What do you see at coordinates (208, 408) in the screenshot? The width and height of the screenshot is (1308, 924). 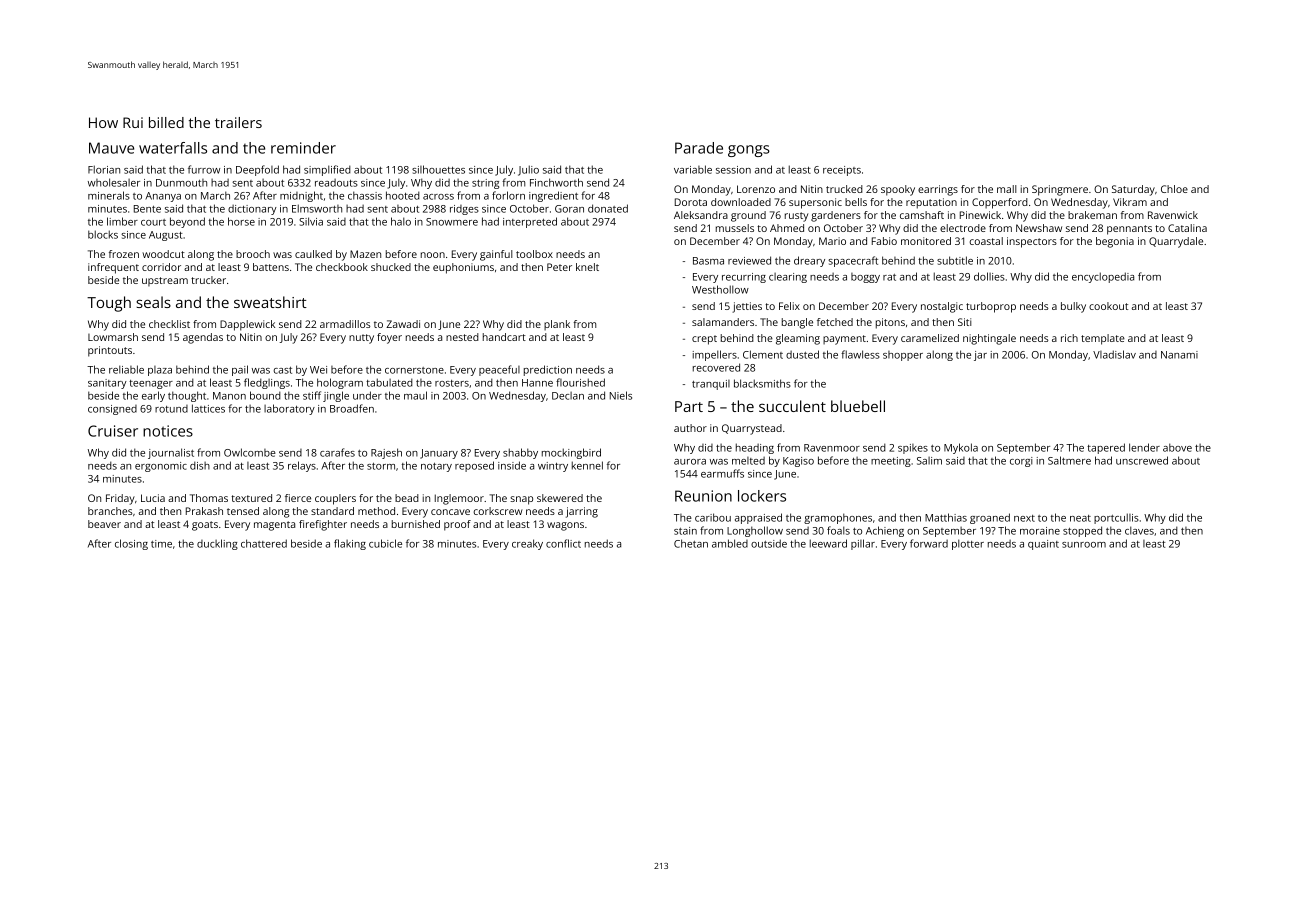 I see `lattices` at bounding box center [208, 408].
